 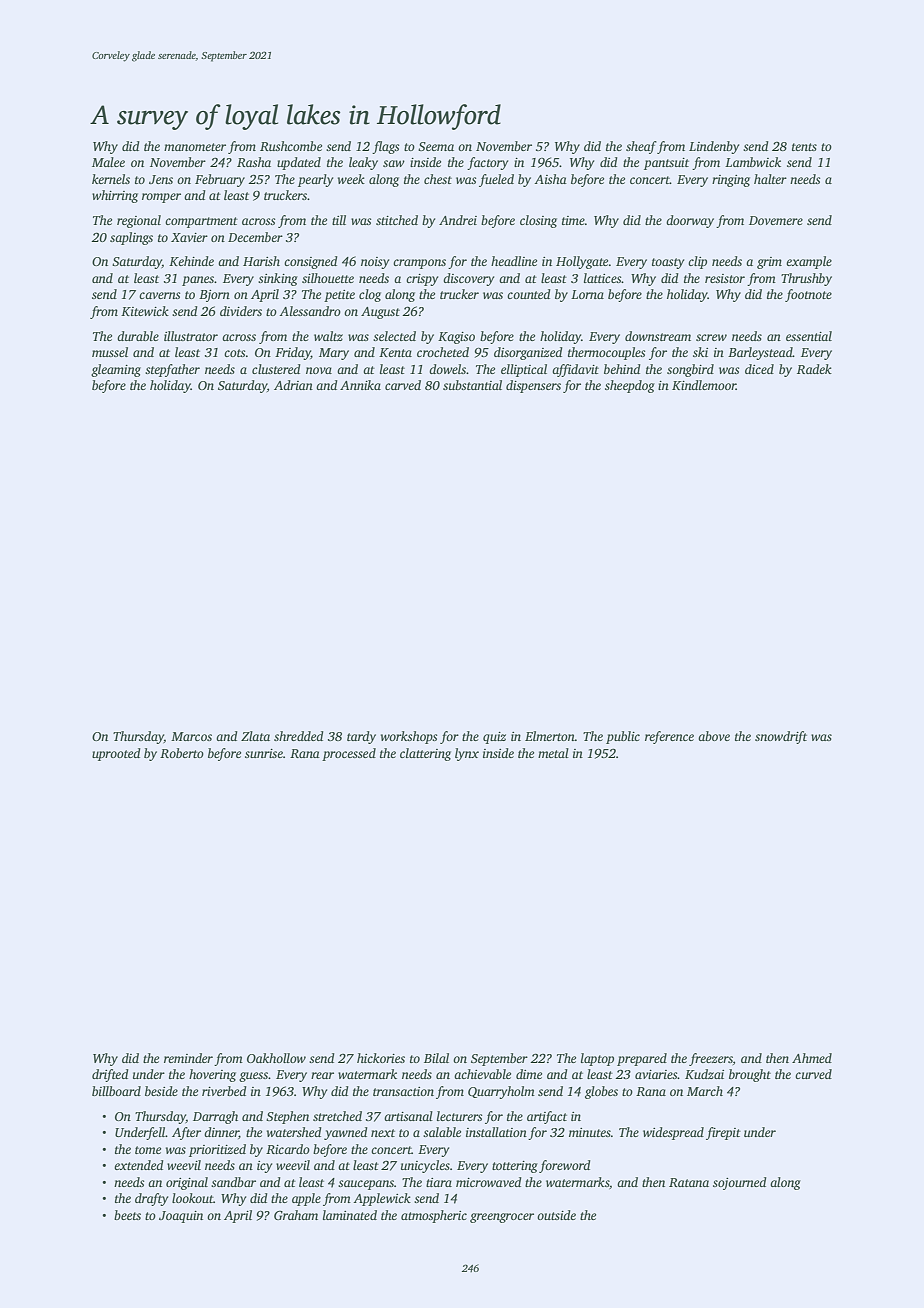 I want to click on flags, so click(x=385, y=147).
